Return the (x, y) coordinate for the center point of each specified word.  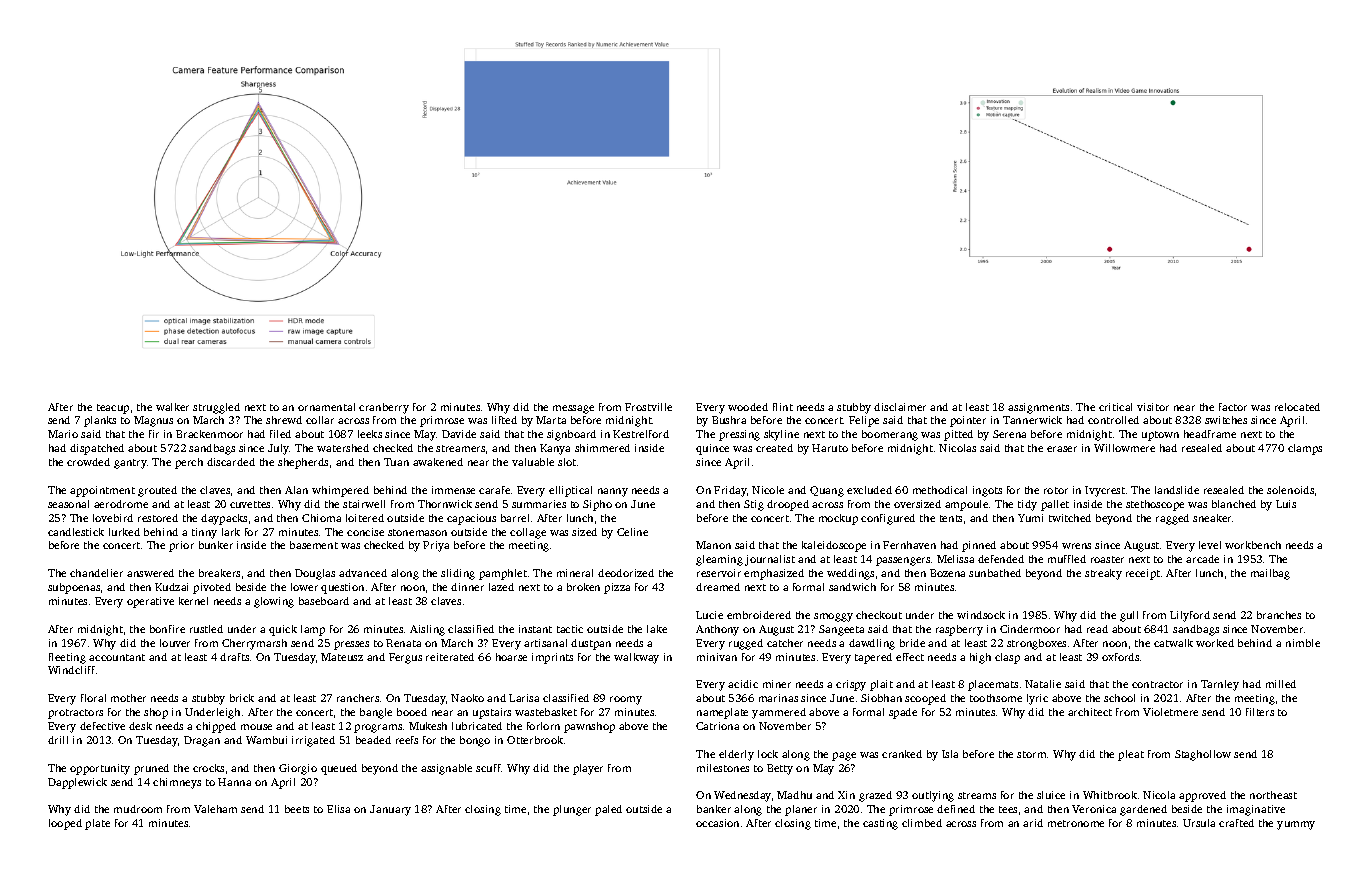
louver (175, 643)
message (573, 409)
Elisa (338, 809)
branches (1279, 615)
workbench (1253, 545)
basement (314, 545)
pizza (617, 588)
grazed (875, 796)
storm (1031, 754)
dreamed (718, 587)
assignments (1038, 408)
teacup (113, 409)
